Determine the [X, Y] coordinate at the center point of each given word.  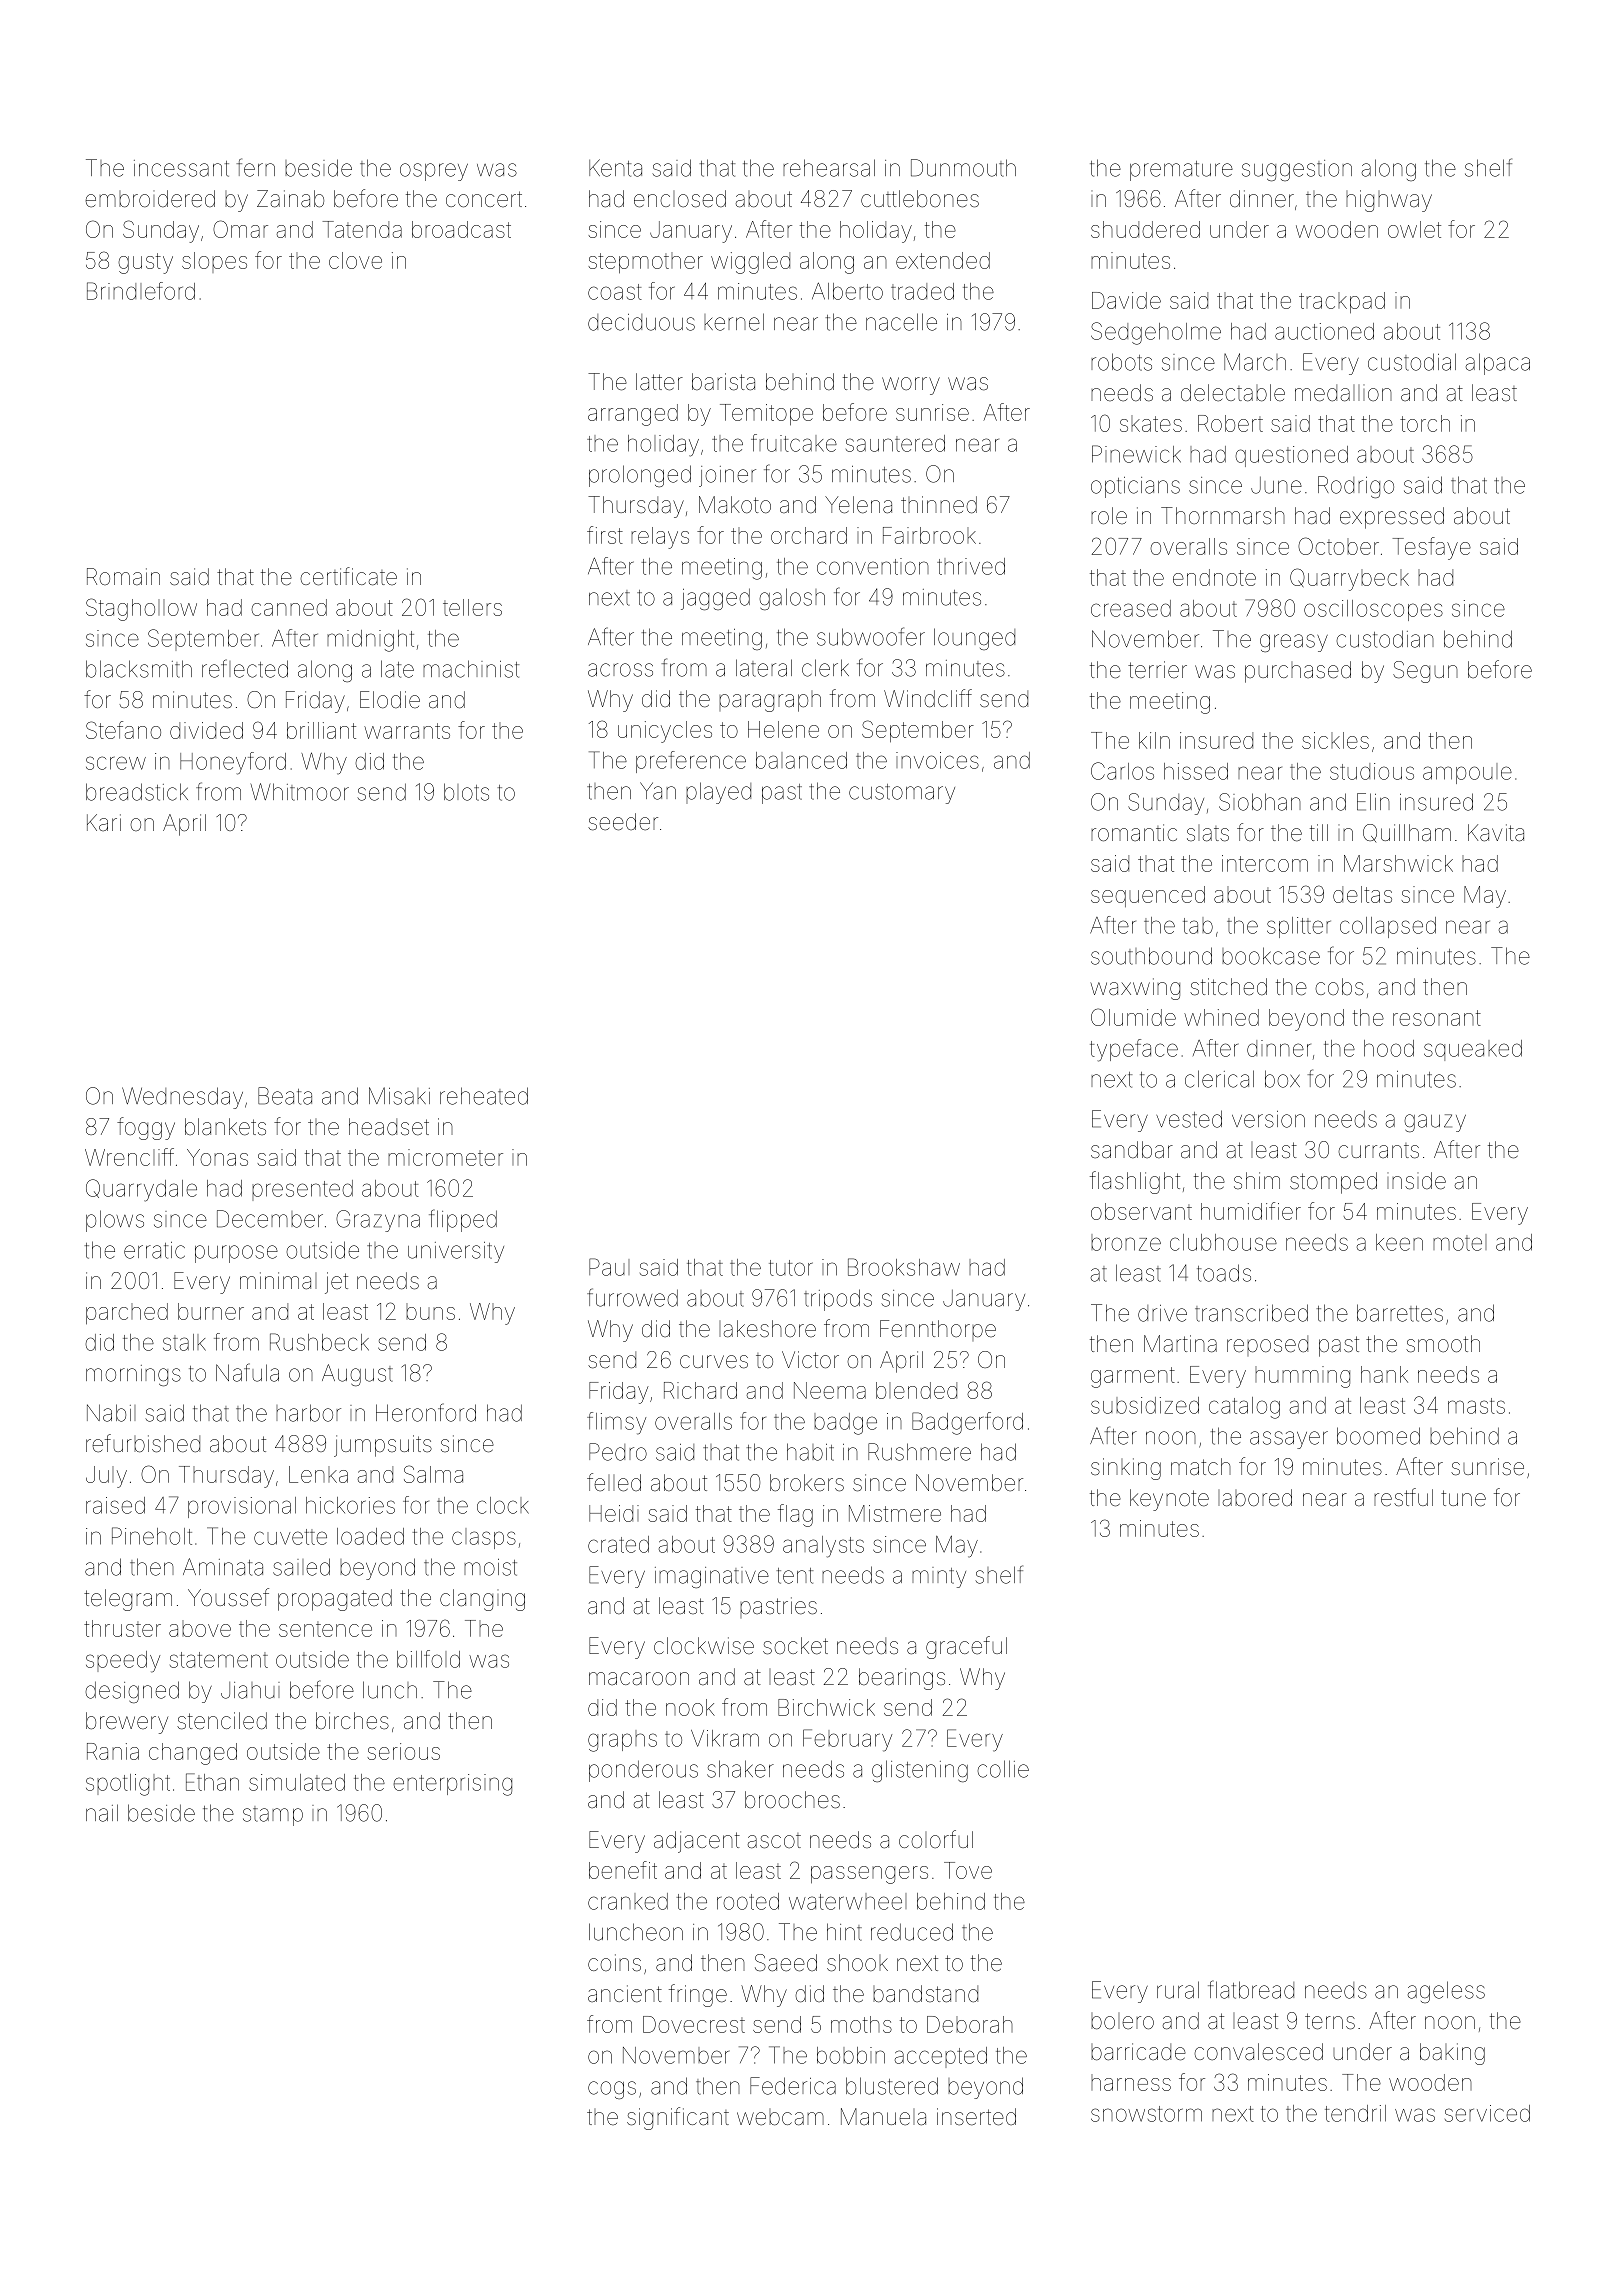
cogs [612, 2090]
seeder [623, 822]
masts [1476, 1406]
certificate [348, 576]
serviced [1487, 2113]
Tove [968, 1870]
